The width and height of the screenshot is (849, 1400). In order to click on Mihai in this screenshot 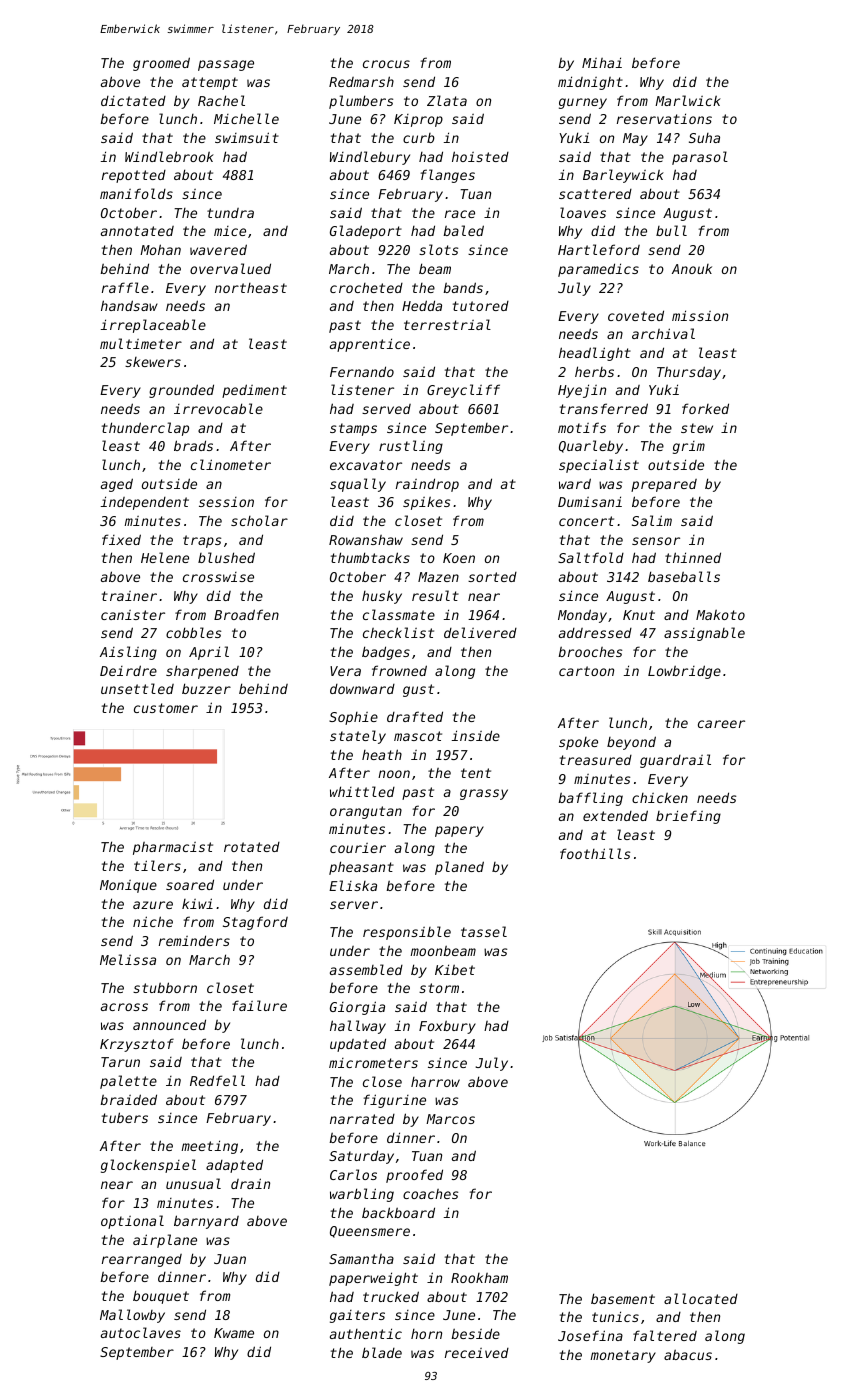, I will do `click(602, 62)`.
